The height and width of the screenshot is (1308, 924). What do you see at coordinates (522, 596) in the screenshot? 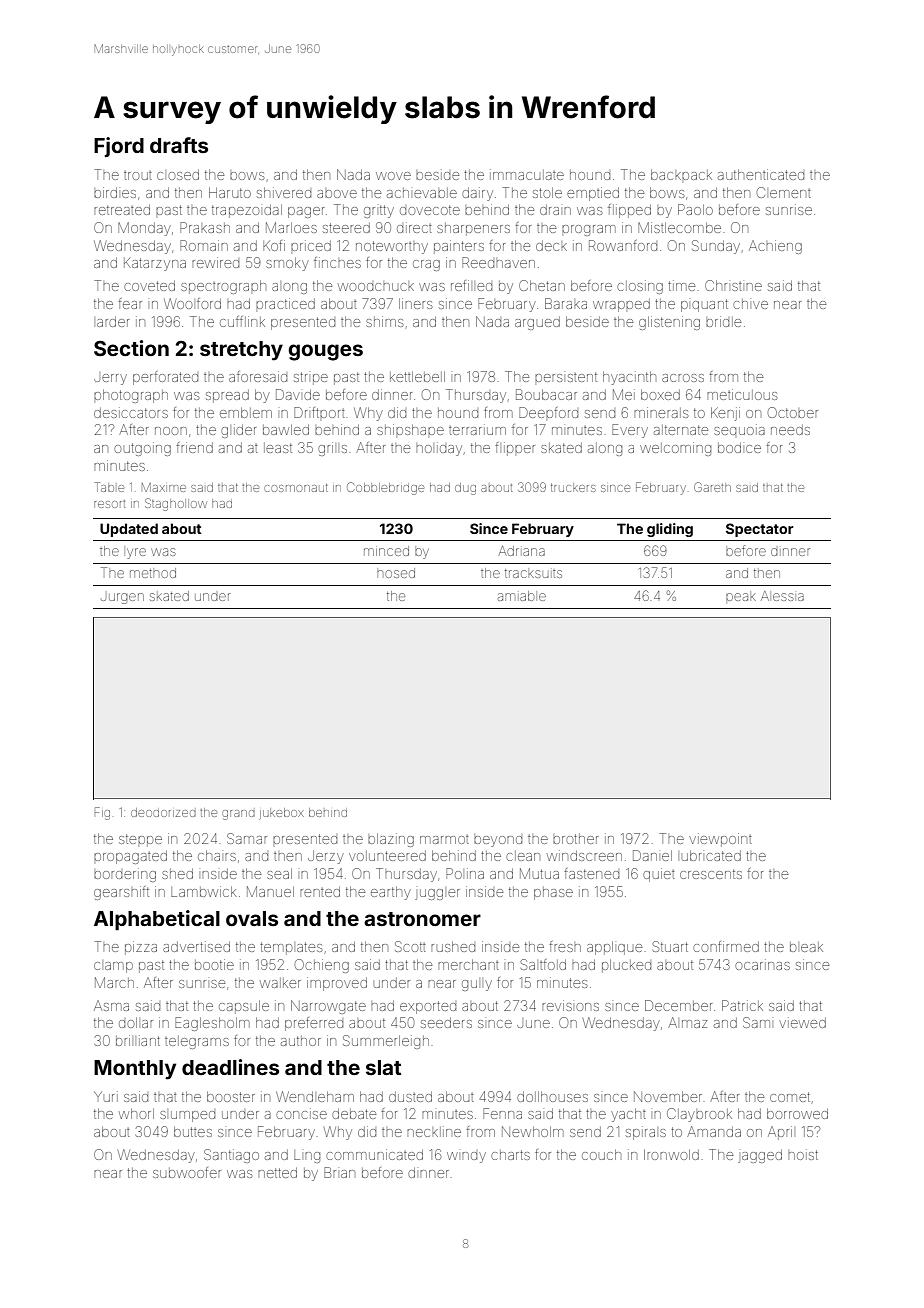
I see `amiable` at bounding box center [522, 596].
